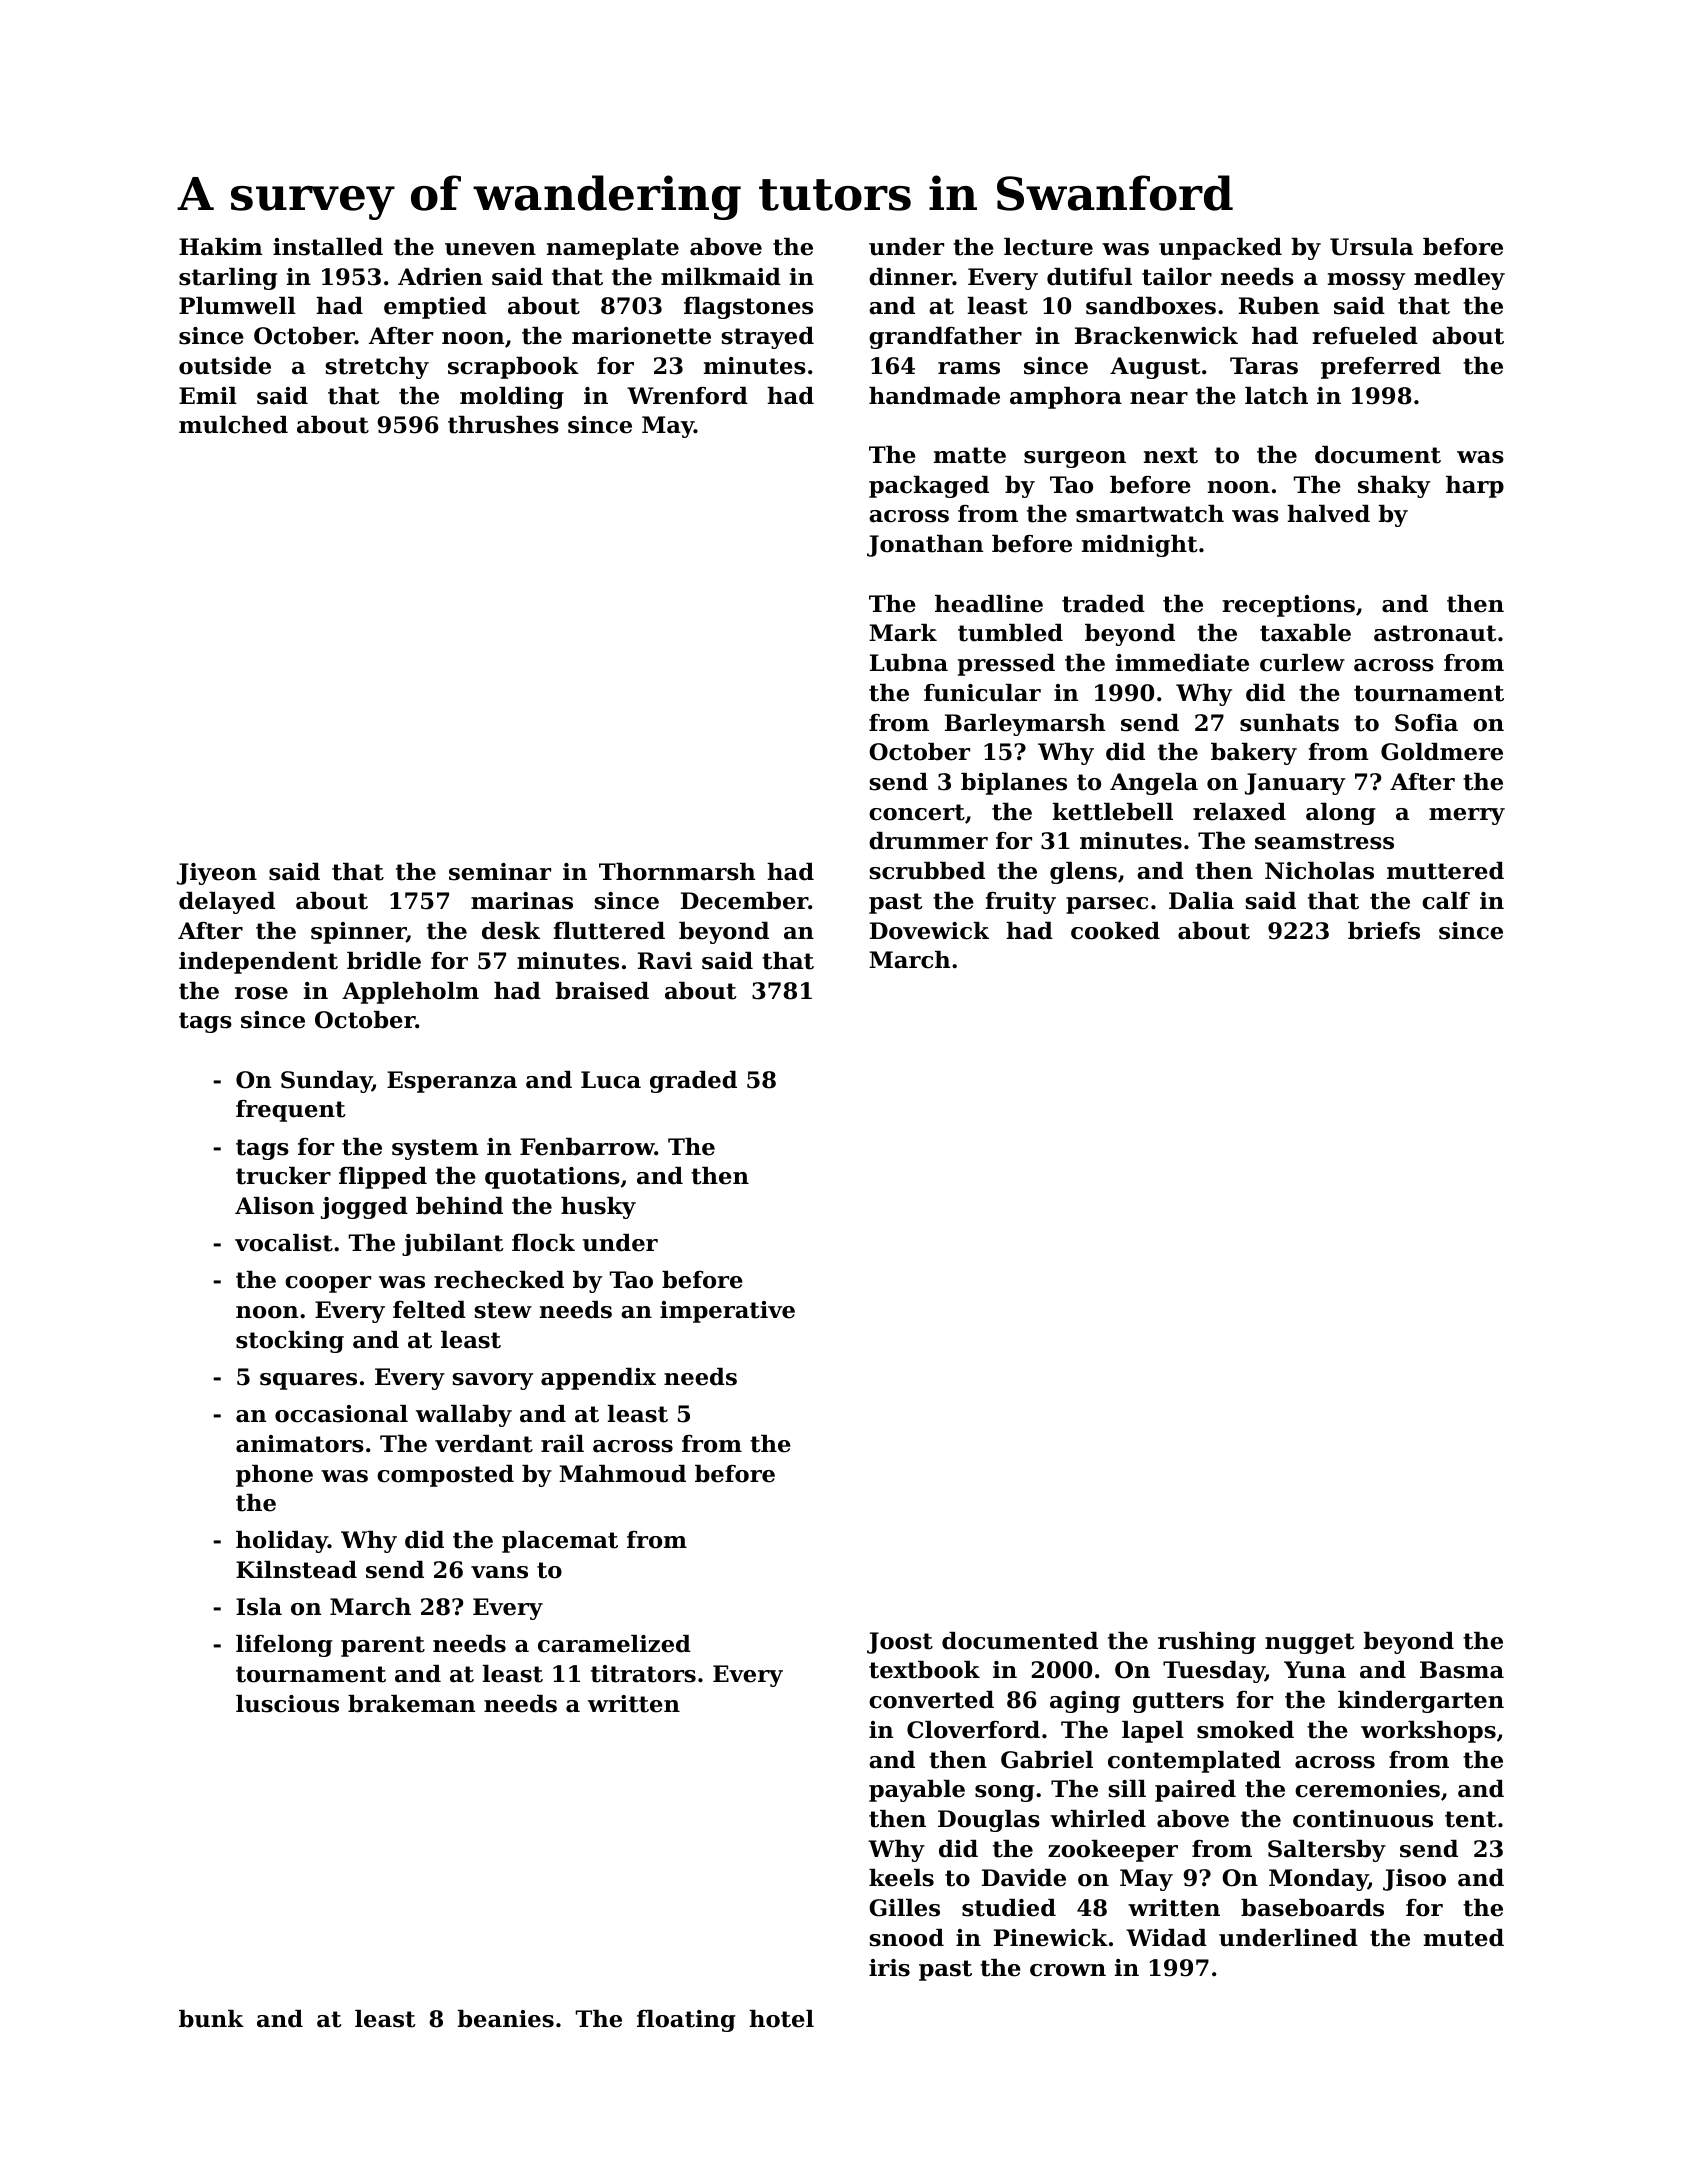 This screenshot has width=1683, height=2178. What do you see at coordinates (1371, 247) in the screenshot?
I see `Ursula` at bounding box center [1371, 247].
